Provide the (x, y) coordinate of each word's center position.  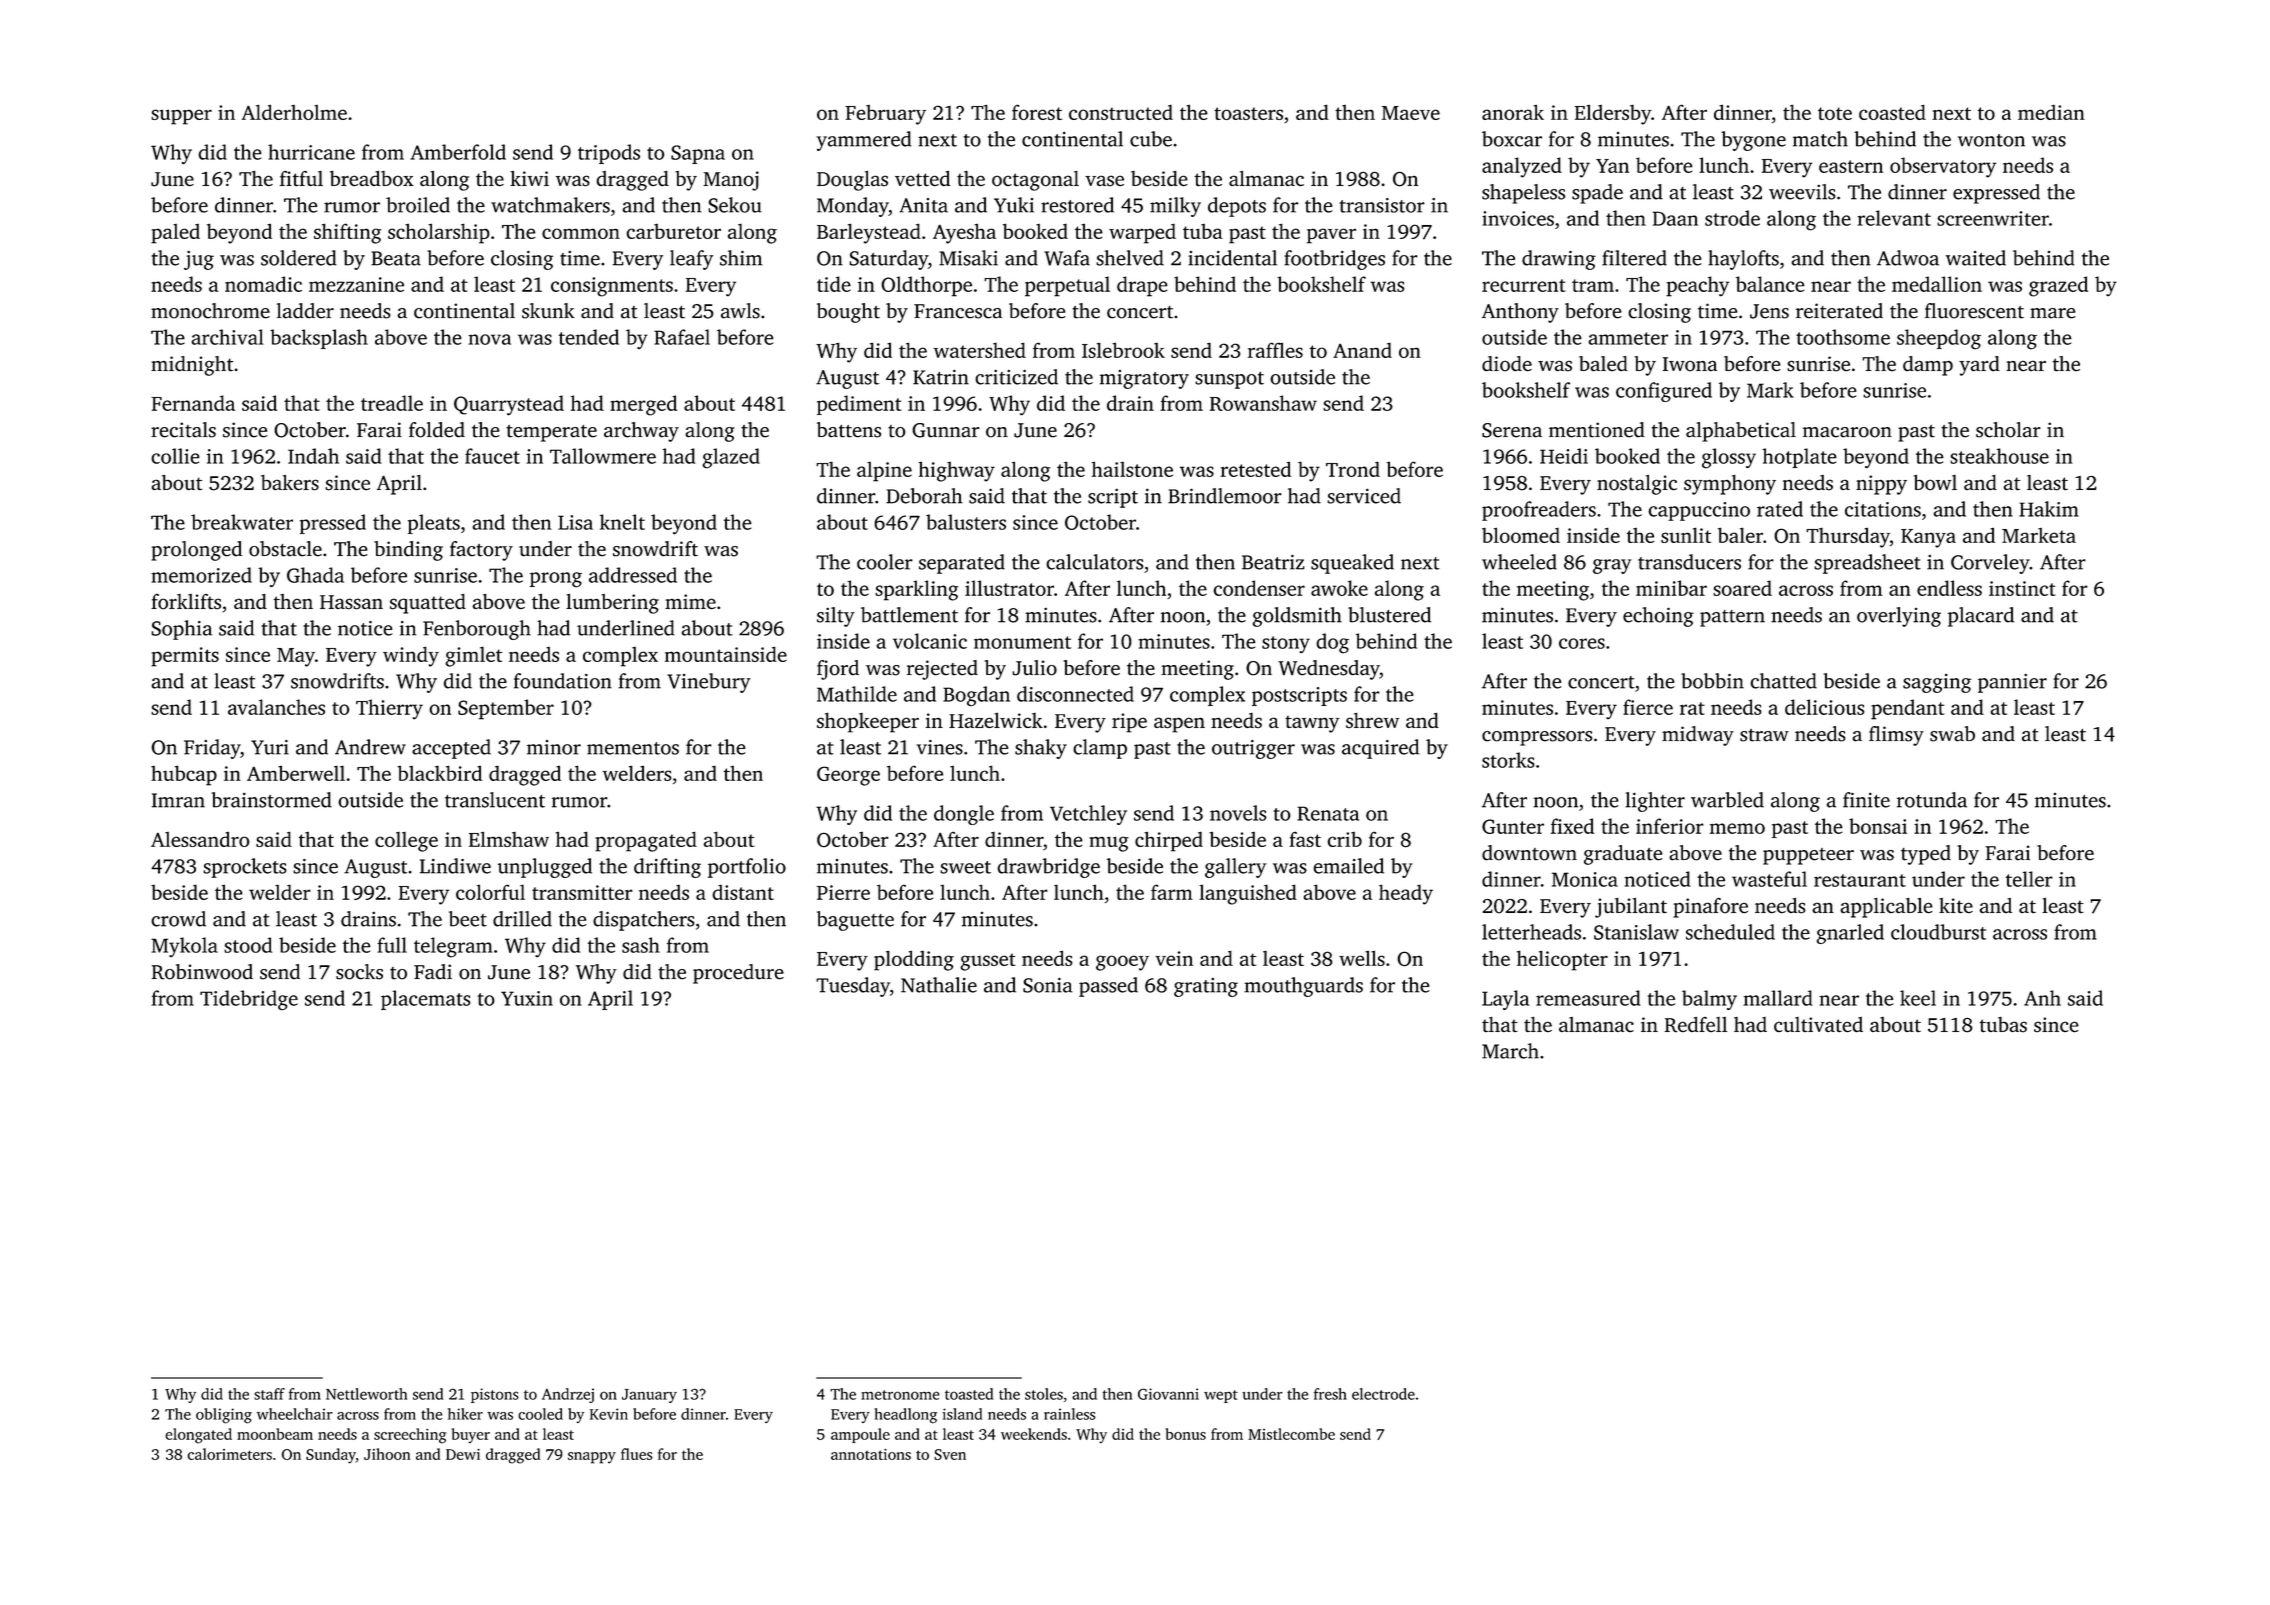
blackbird (439, 773)
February (885, 115)
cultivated (1818, 1025)
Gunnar (946, 430)
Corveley (1990, 564)
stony (1286, 644)
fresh (1330, 1394)
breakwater (242, 522)
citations (1883, 509)
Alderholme (294, 112)
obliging (224, 1416)
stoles (1044, 1394)
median (2051, 112)
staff (269, 1394)
